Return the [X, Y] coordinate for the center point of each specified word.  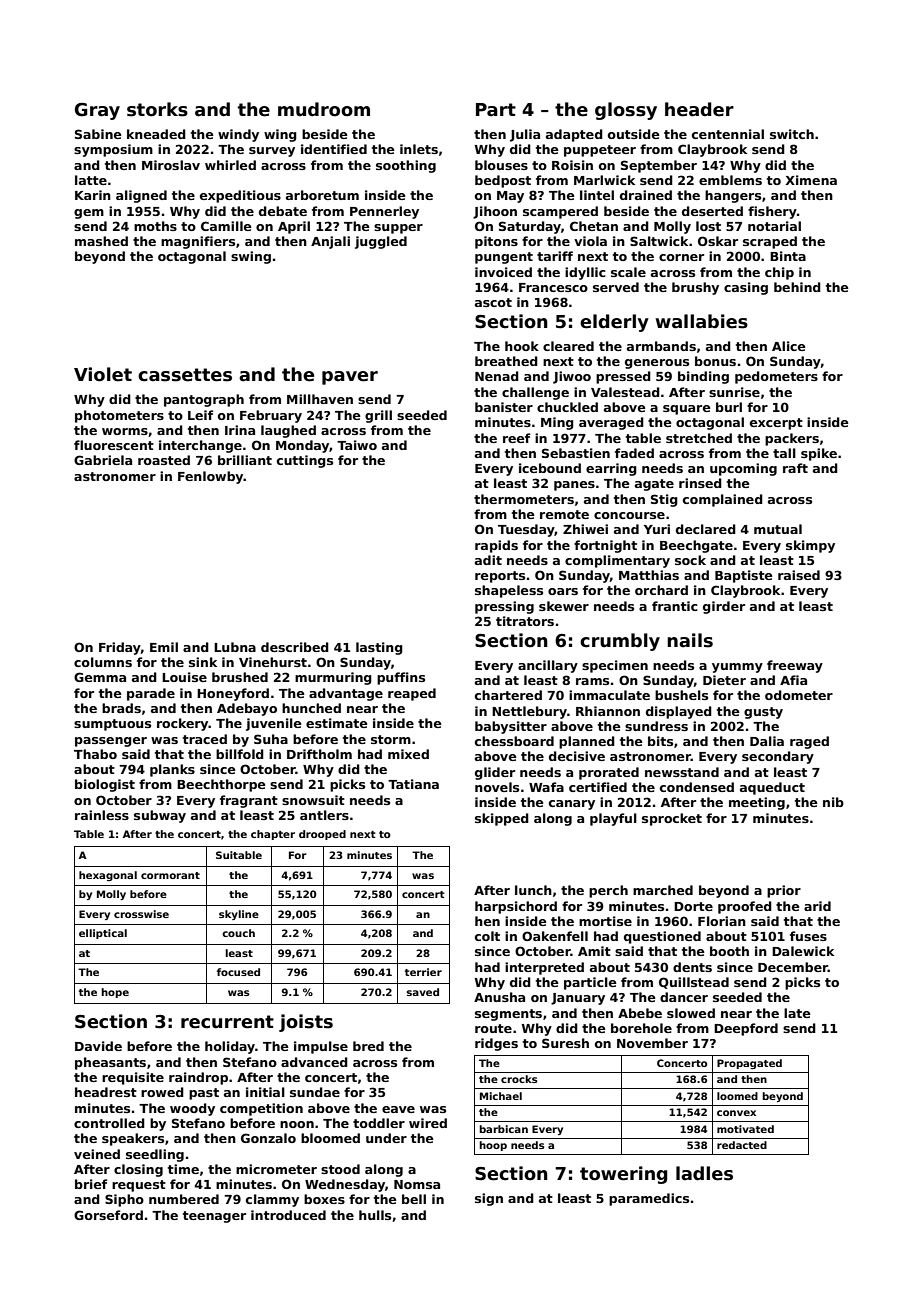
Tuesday [526, 530]
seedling [155, 1155]
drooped [322, 835]
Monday [302, 446]
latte [91, 180]
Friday [120, 648]
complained [723, 500]
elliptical [103, 934]
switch [792, 134]
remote [564, 514]
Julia [525, 135]
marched [663, 890]
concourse [629, 515]
